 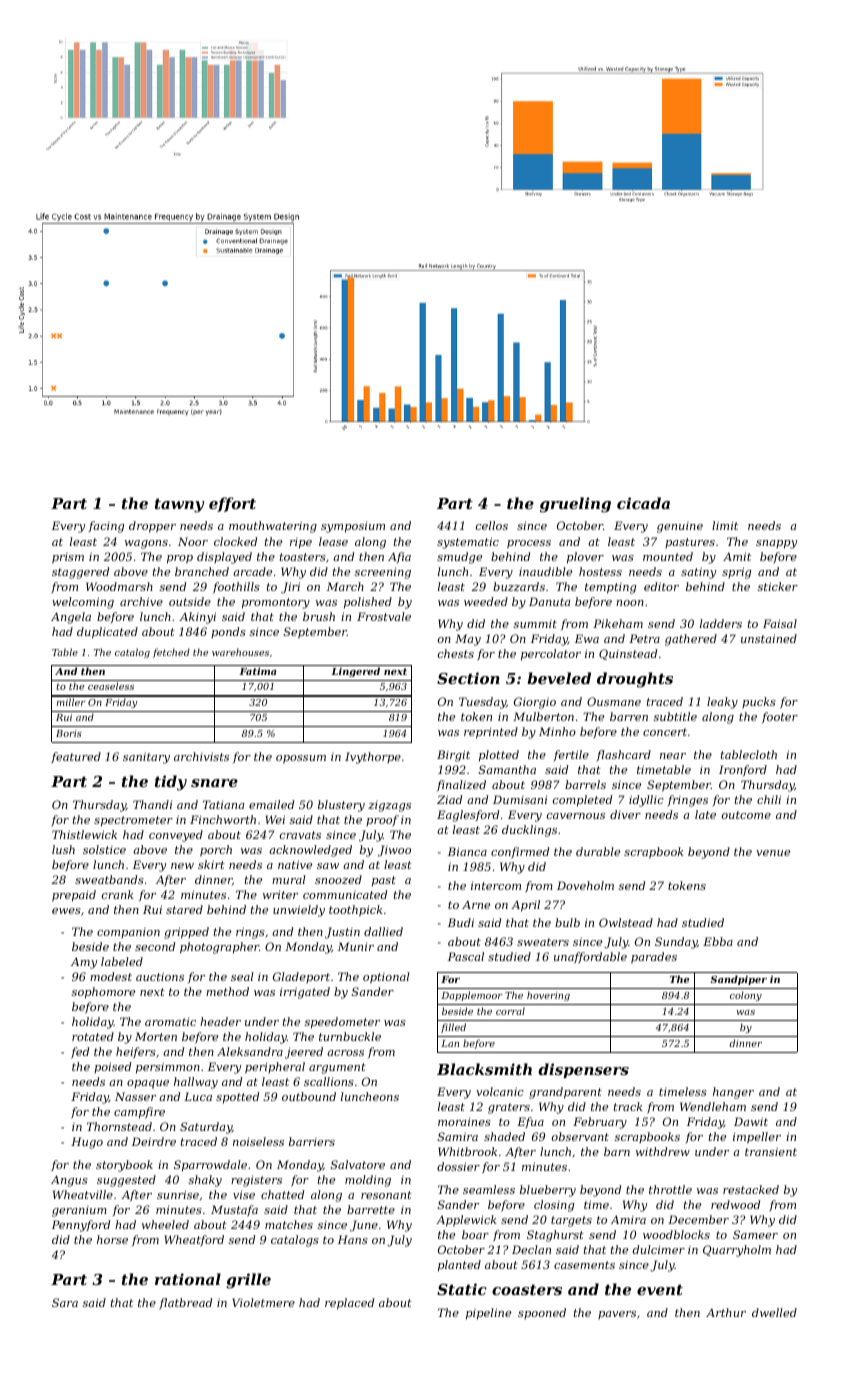 I want to click on grille, so click(x=248, y=1281).
